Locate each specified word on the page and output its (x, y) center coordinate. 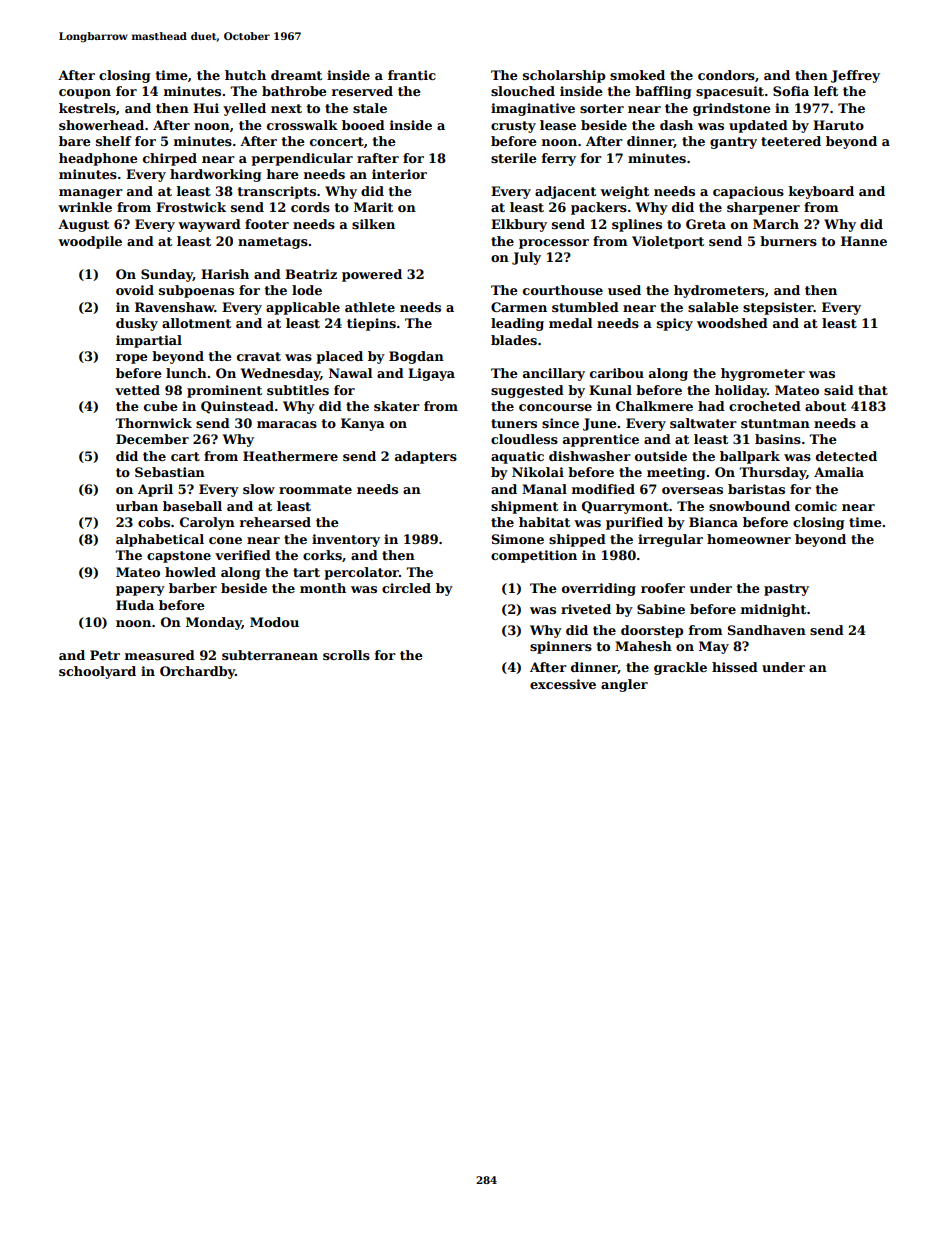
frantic (412, 75)
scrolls (346, 655)
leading (517, 324)
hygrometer (763, 374)
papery (140, 591)
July (526, 258)
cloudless (524, 439)
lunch (186, 373)
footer (267, 224)
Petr (105, 655)
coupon (85, 94)
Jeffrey (855, 76)
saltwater (703, 423)
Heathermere (290, 456)
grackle (680, 668)
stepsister (778, 308)
